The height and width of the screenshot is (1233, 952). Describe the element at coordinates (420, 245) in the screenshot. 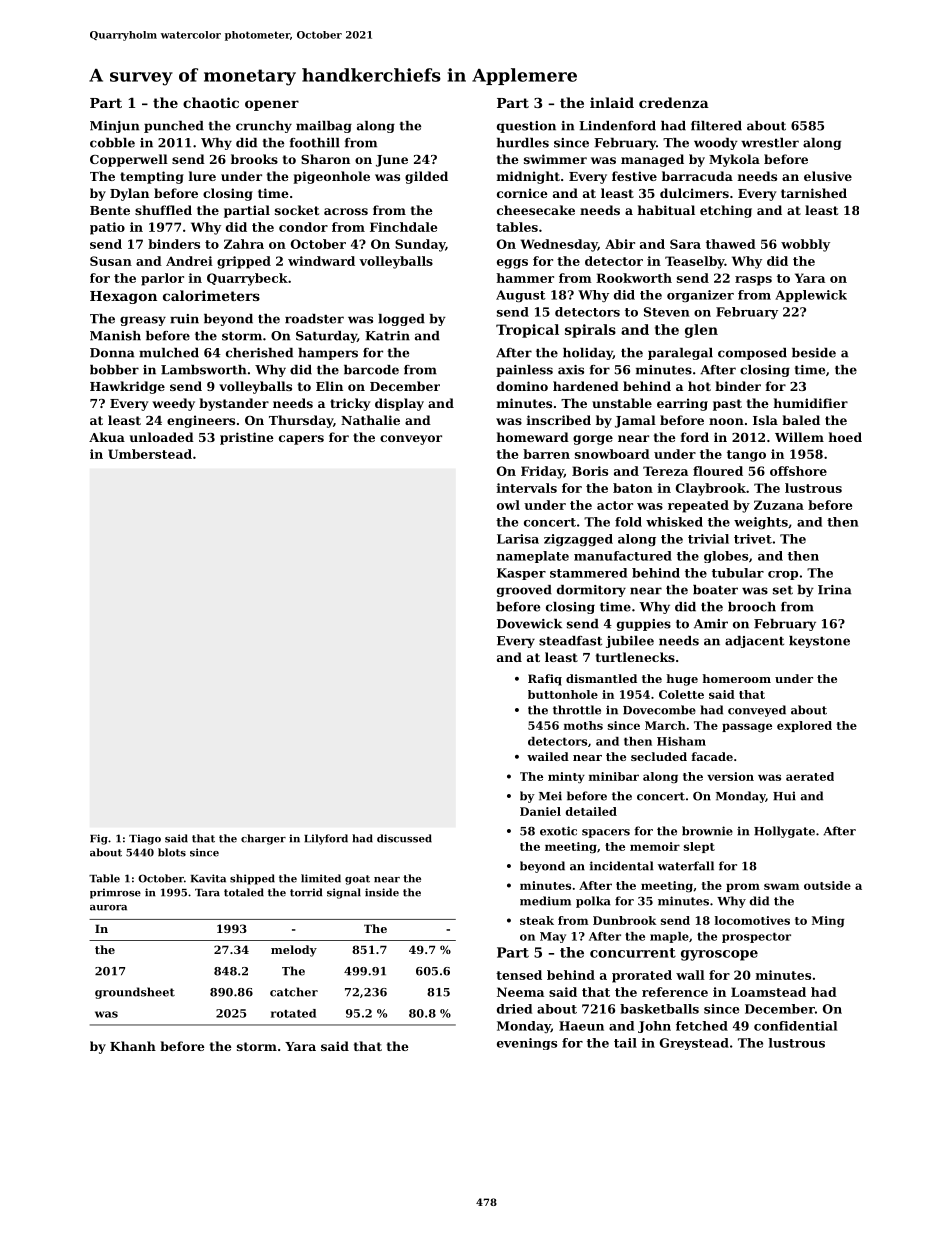

I see `Sunday` at that location.
